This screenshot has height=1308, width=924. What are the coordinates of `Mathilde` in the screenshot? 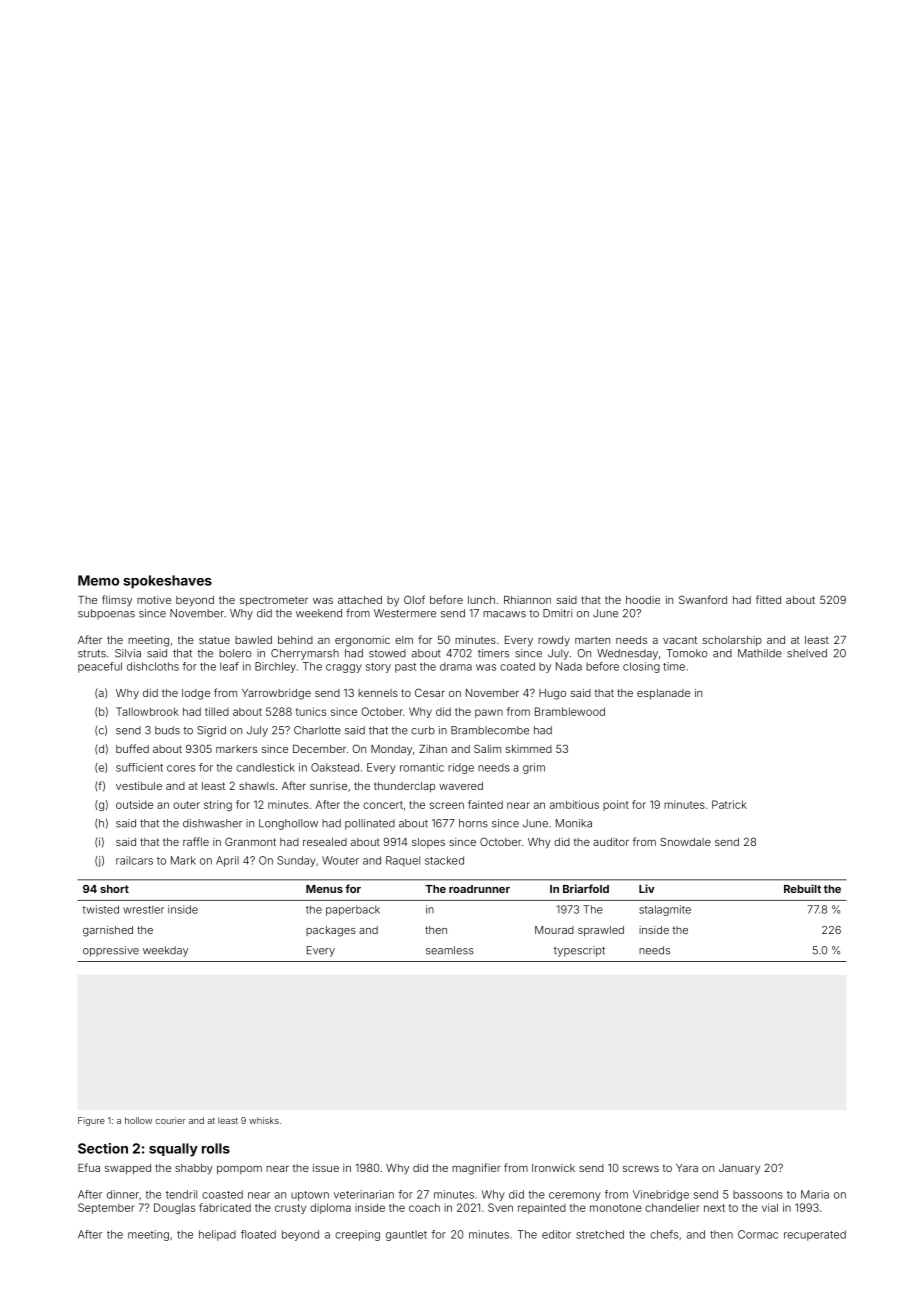 It's located at (760, 653).
